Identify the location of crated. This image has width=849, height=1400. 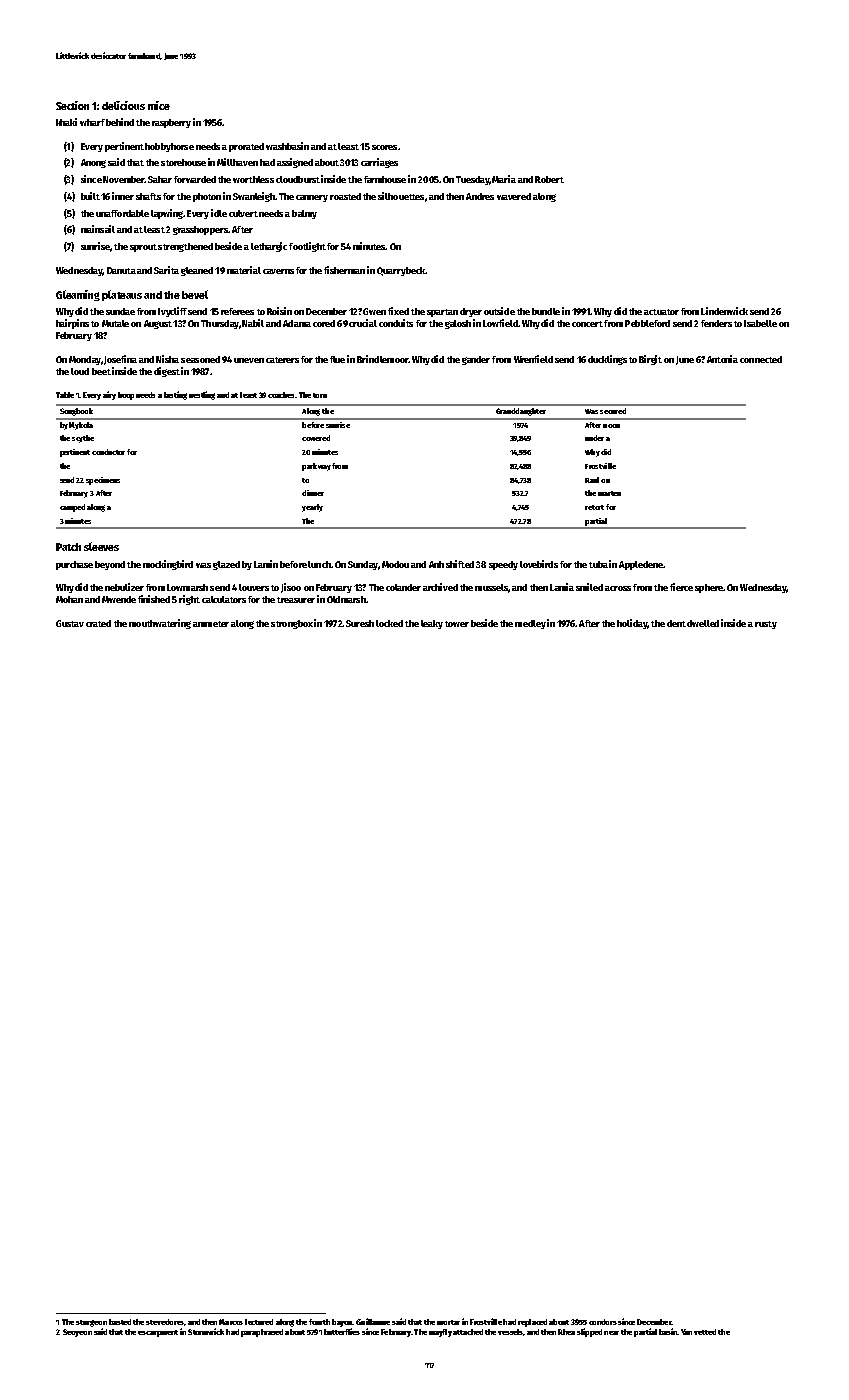
(98, 623).
